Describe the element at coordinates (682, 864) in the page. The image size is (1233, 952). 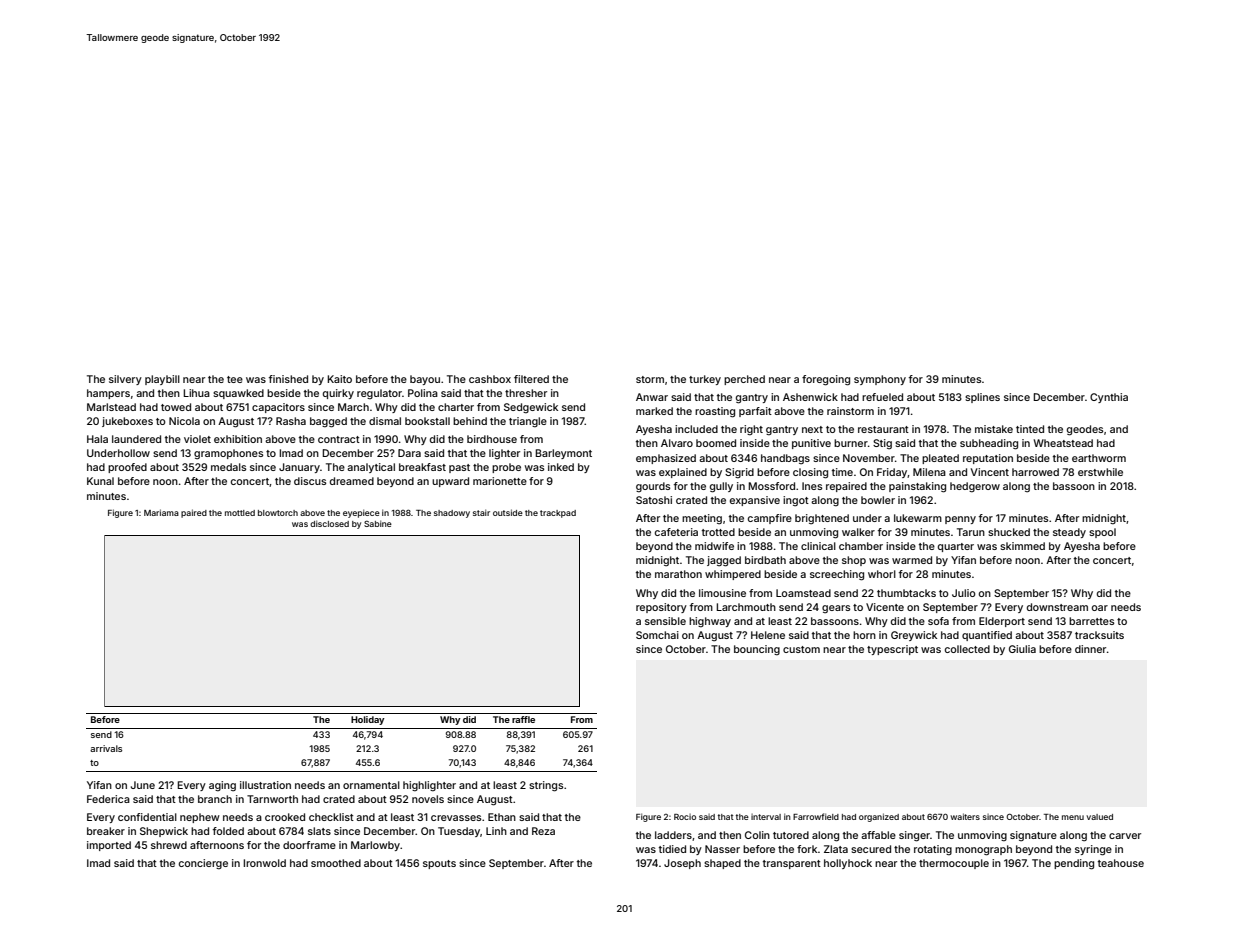
I see `Joseph` at that location.
